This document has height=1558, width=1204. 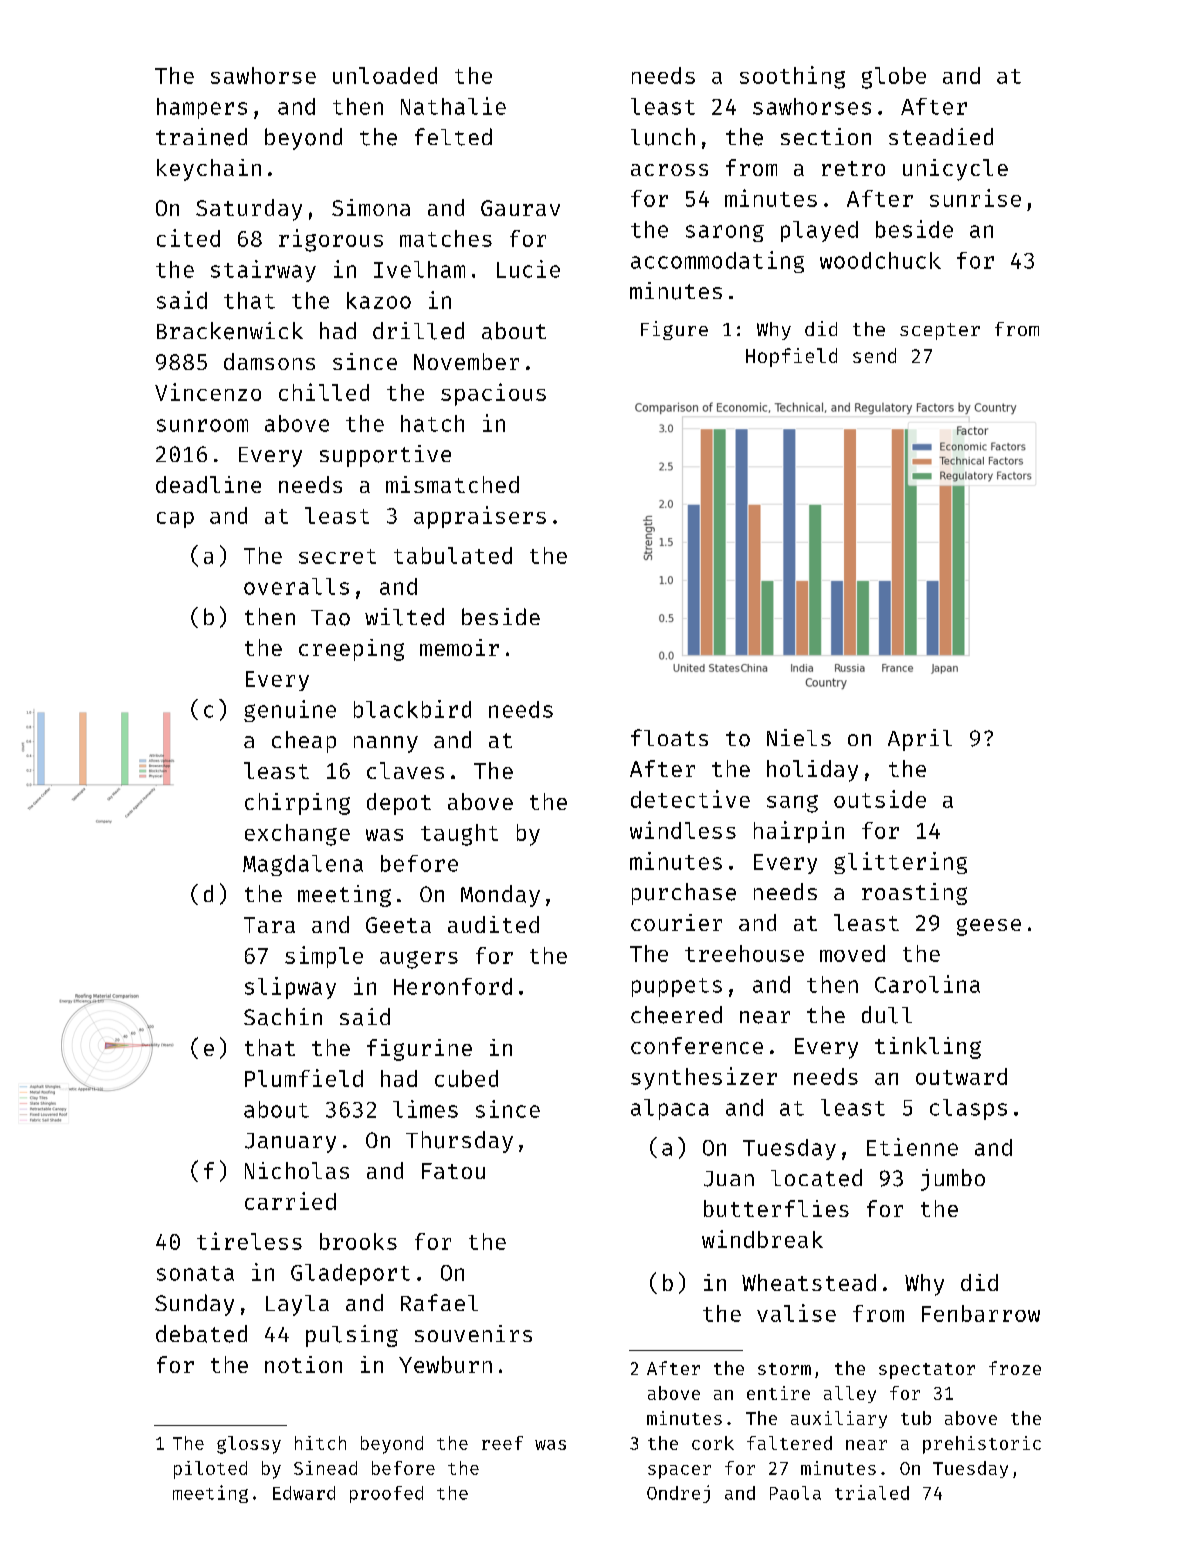 I want to click on Niels, so click(x=799, y=737).
